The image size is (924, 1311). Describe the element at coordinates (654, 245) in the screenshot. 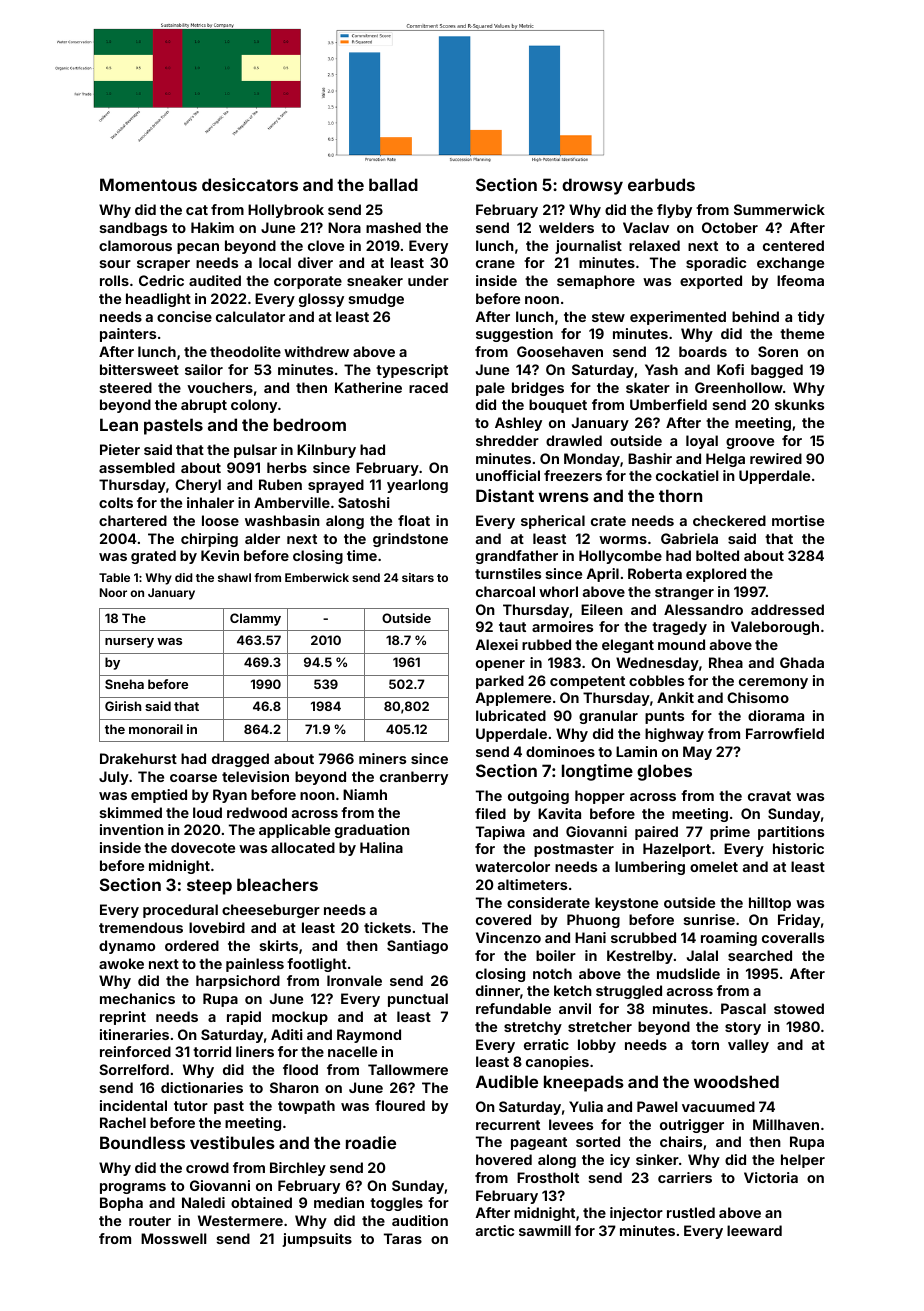

I see `relaxed` at that location.
